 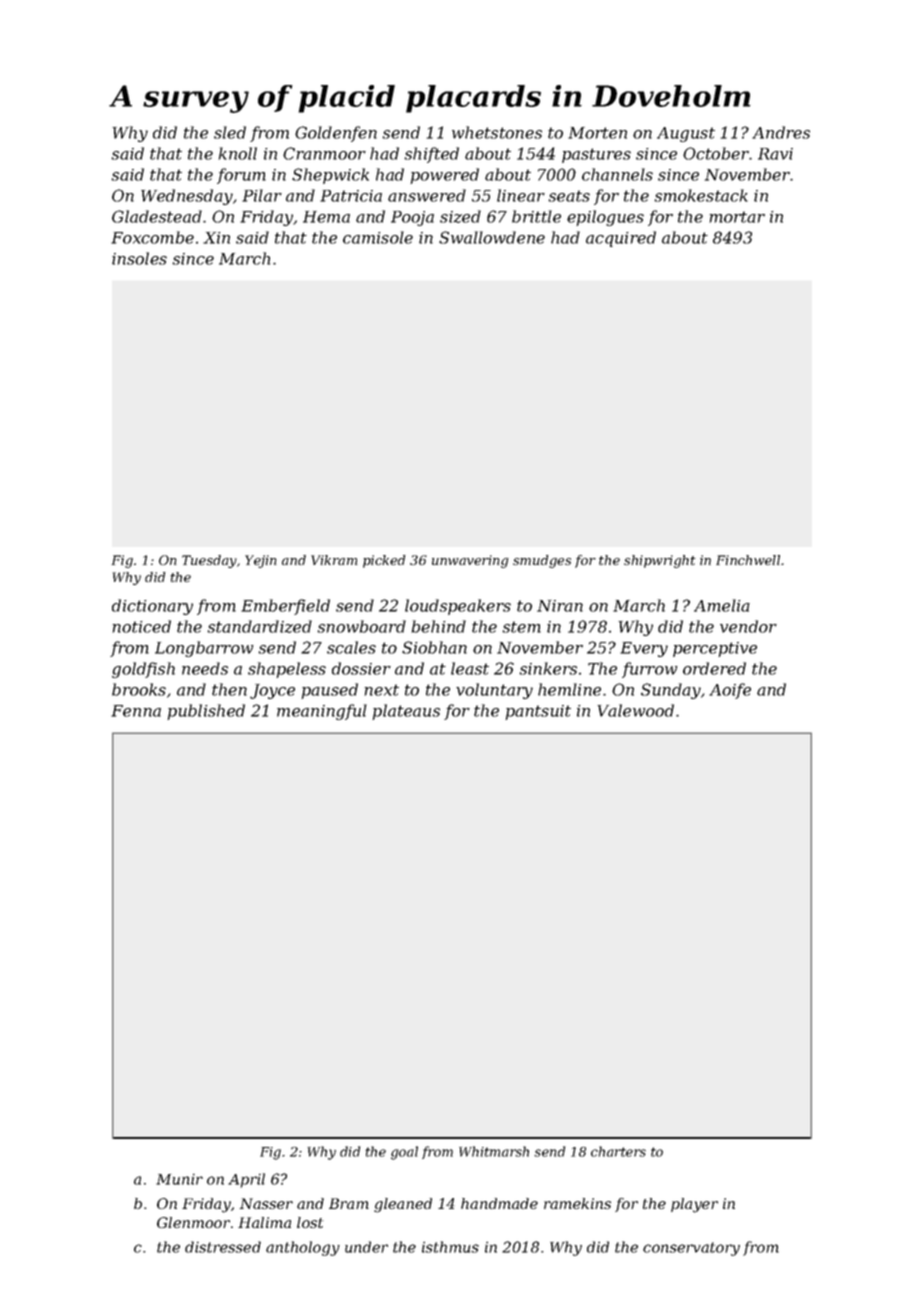 I want to click on player, so click(x=694, y=1205).
